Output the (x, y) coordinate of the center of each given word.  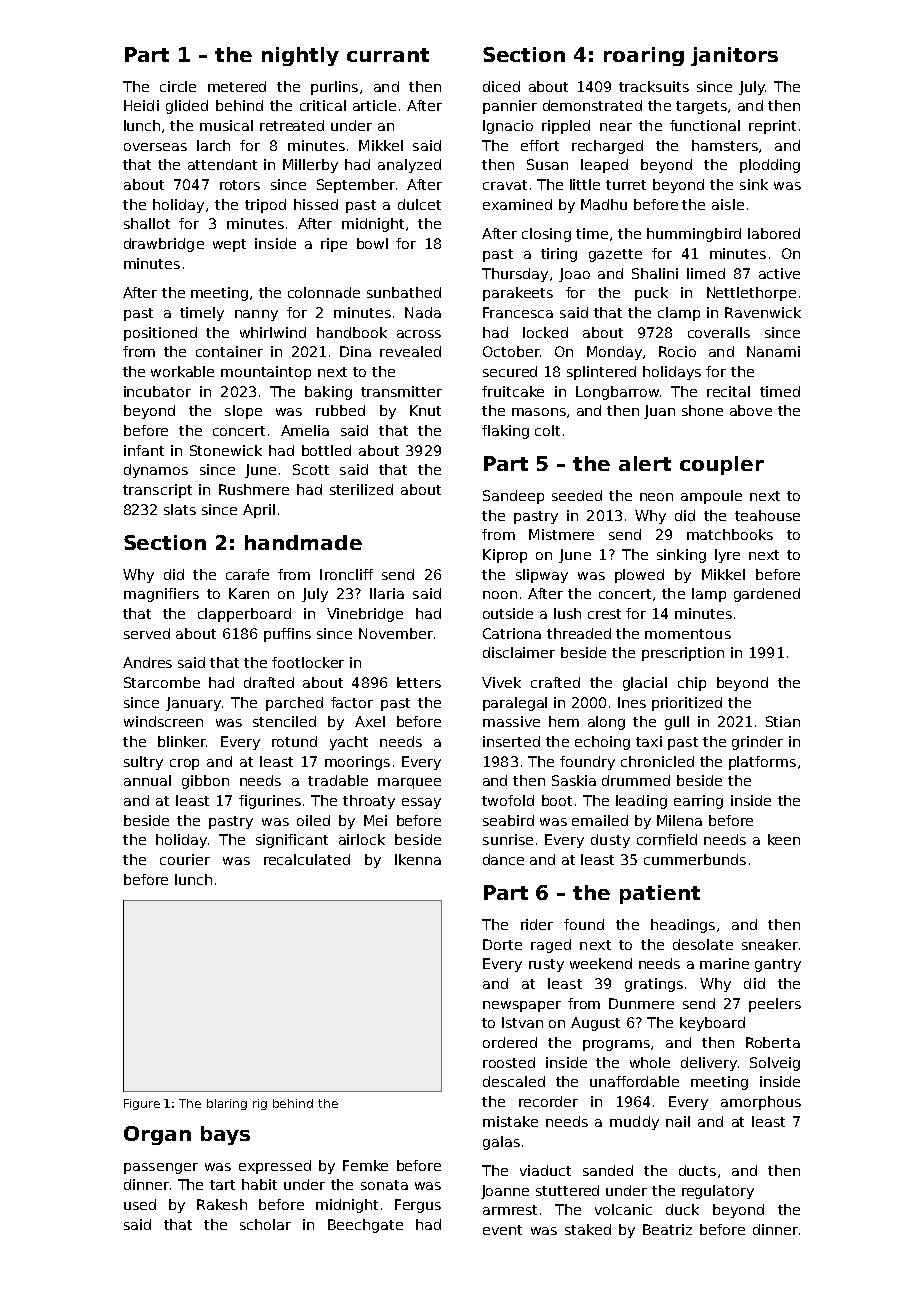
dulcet (419, 204)
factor (352, 702)
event (502, 1230)
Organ (157, 1135)
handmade (303, 542)
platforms (762, 763)
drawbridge (164, 245)
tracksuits (654, 86)
